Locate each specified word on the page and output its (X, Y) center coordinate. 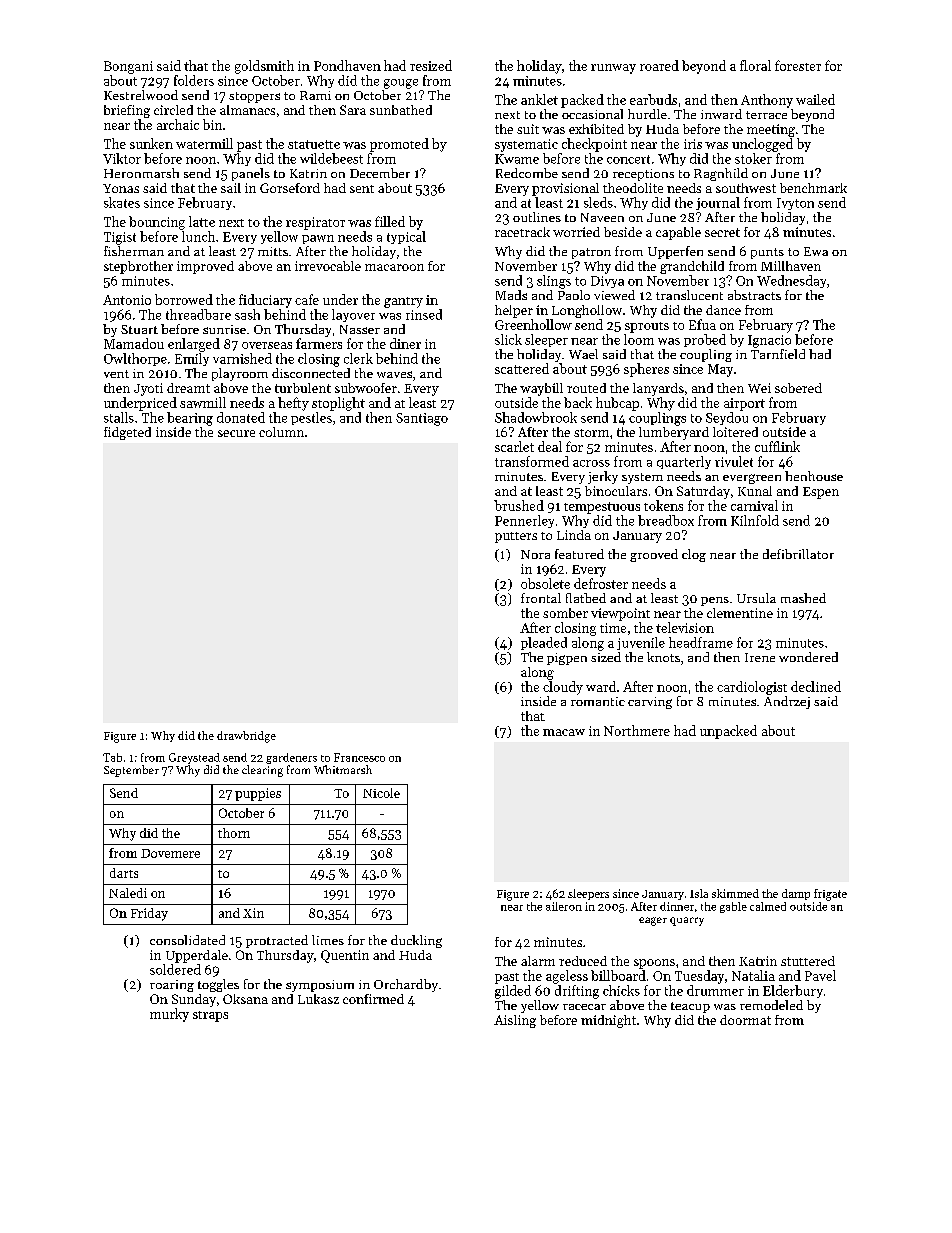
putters (516, 537)
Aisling (515, 1021)
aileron (564, 906)
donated (241, 417)
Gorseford (290, 188)
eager (653, 921)
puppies (258, 794)
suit (528, 129)
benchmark (813, 188)
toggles (218, 985)
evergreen (752, 479)
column (281, 432)
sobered (798, 388)
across (591, 463)
